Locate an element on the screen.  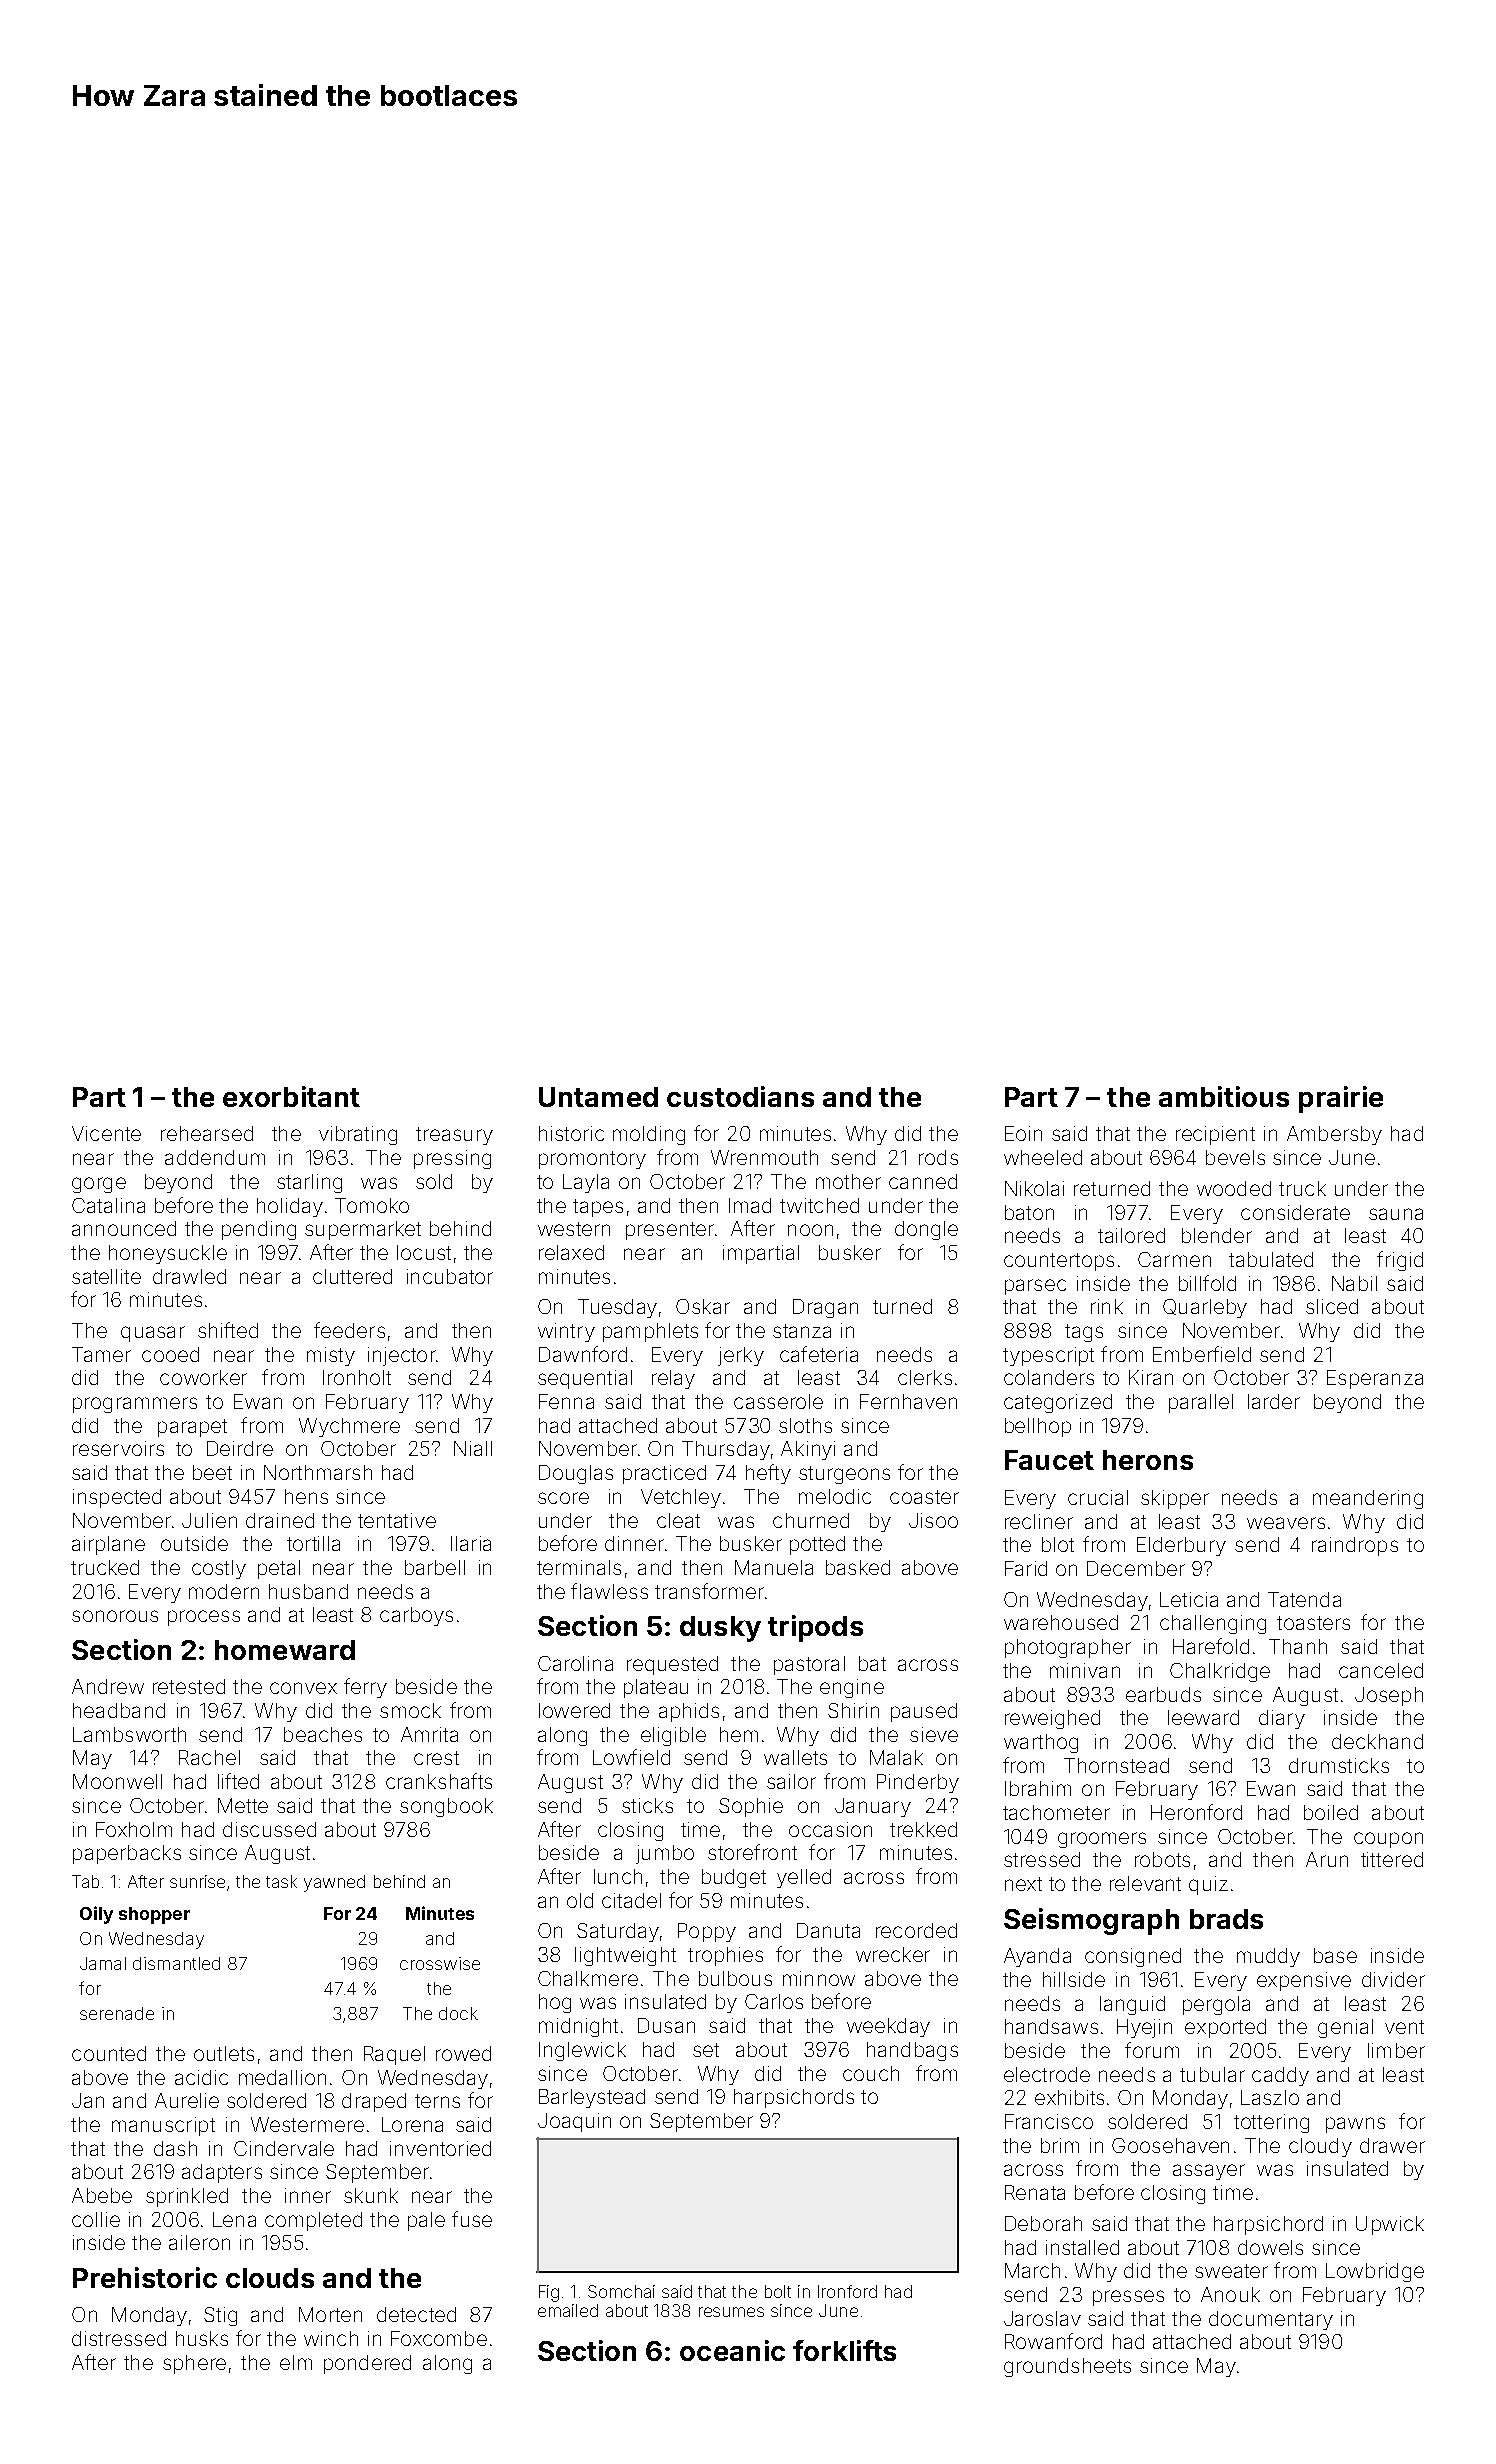
ambitious is located at coordinates (1224, 1096).
